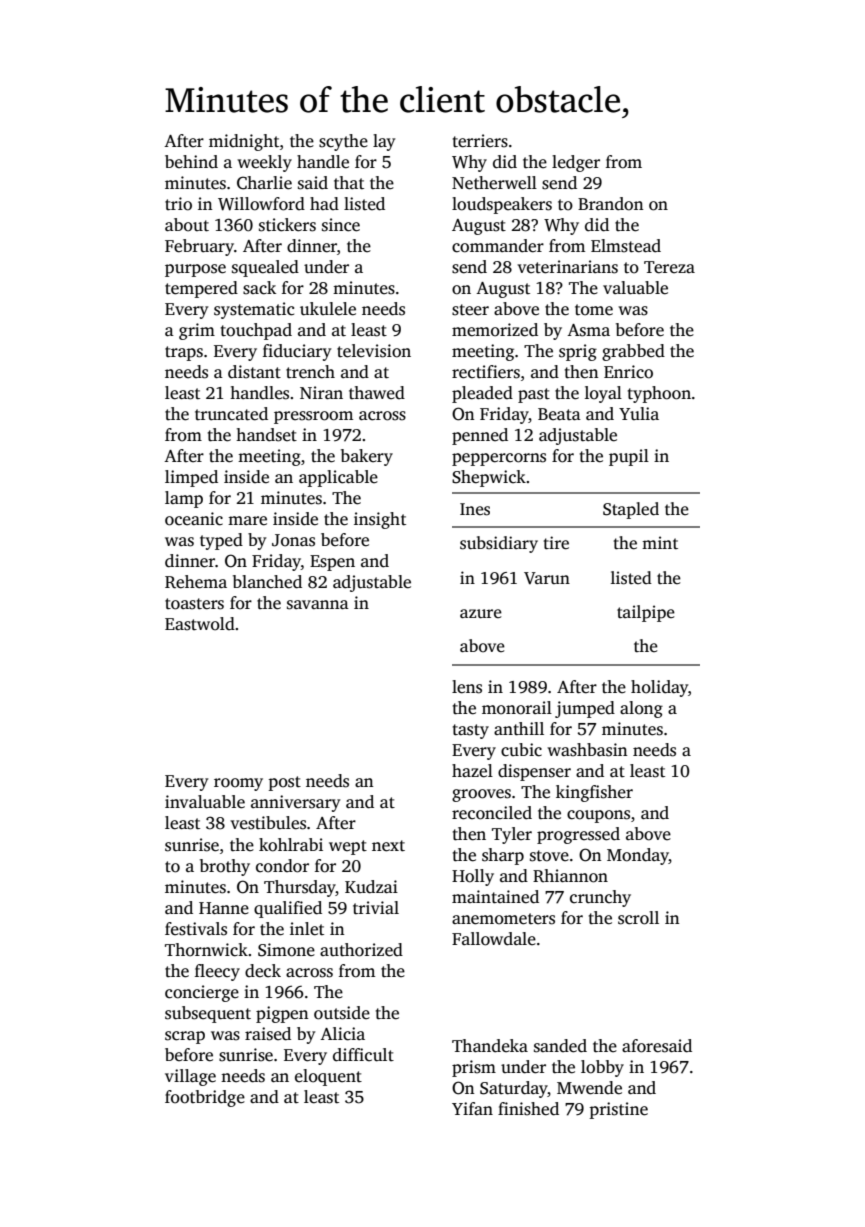 This screenshot has width=865, height=1227. I want to click on tome, so click(594, 310).
